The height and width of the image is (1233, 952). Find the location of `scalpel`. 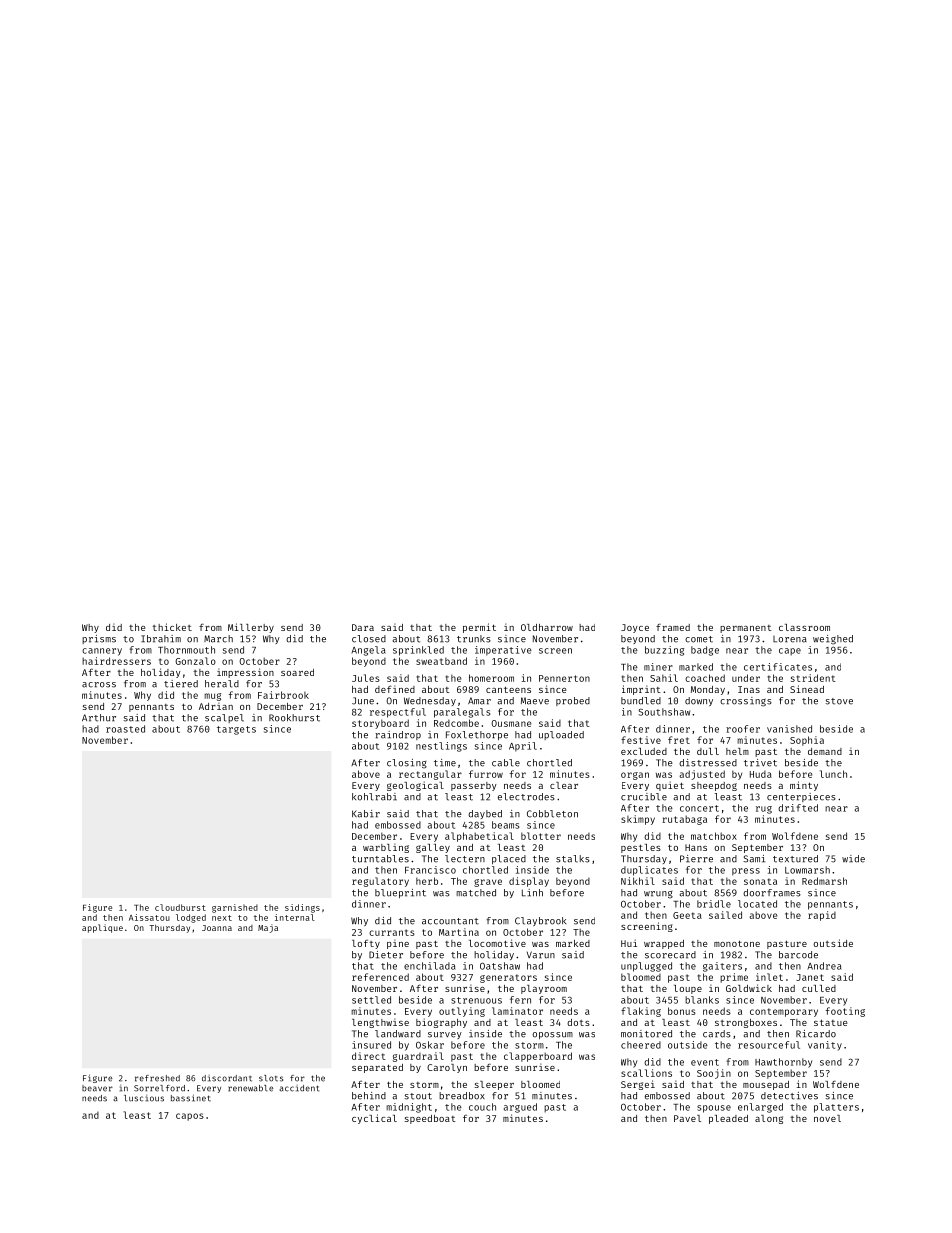

scalpel is located at coordinates (224, 718).
